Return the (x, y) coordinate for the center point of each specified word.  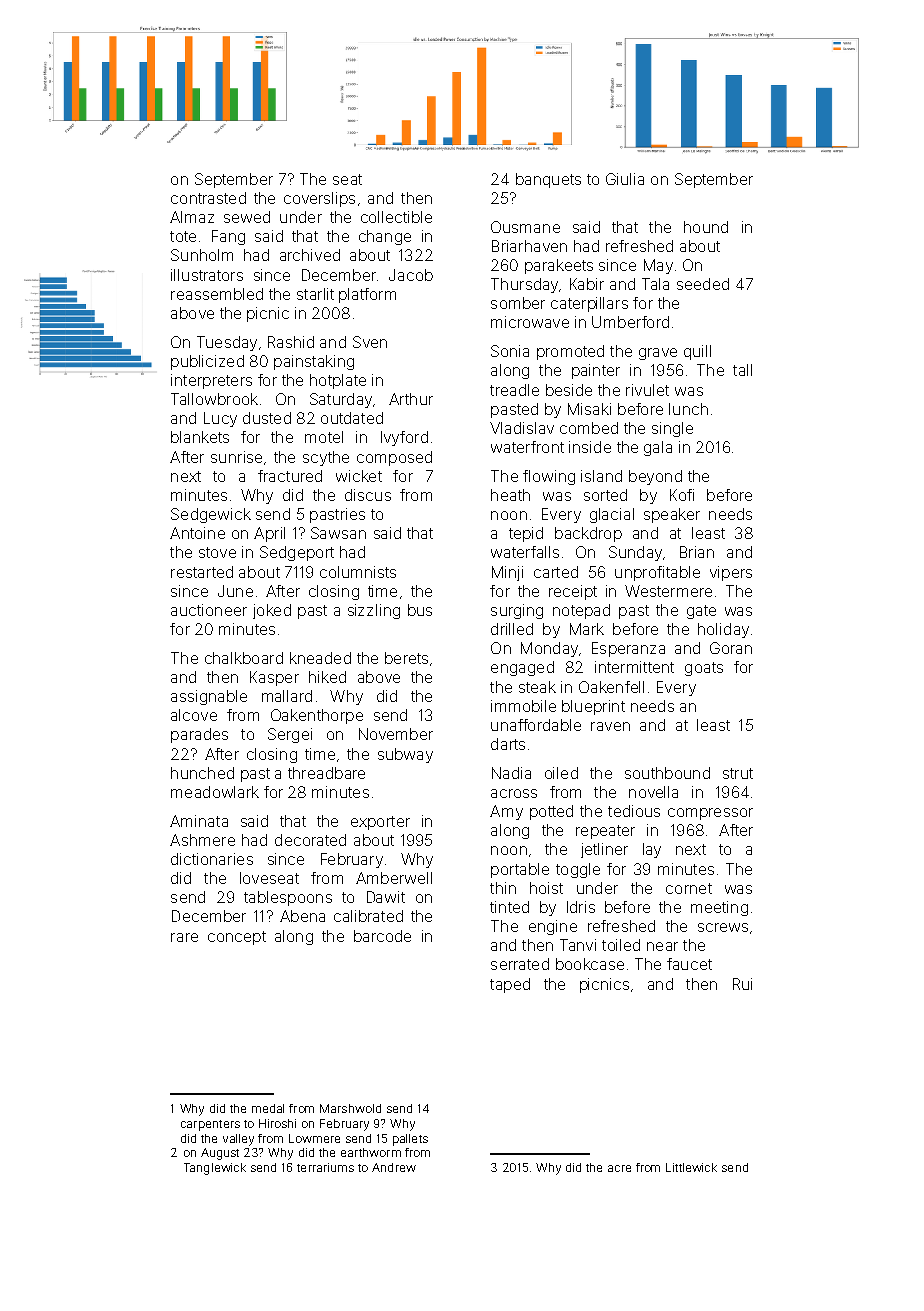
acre (619, 1168)
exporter (380, 823)
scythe (326, 458)
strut (738, 773)
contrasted (208, 198)
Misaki (589, 409)
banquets (548, 180)
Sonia (510, 351)
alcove (194, 715)
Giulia (625, 179)
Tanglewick (215, 1169)
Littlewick (691, 1167)
